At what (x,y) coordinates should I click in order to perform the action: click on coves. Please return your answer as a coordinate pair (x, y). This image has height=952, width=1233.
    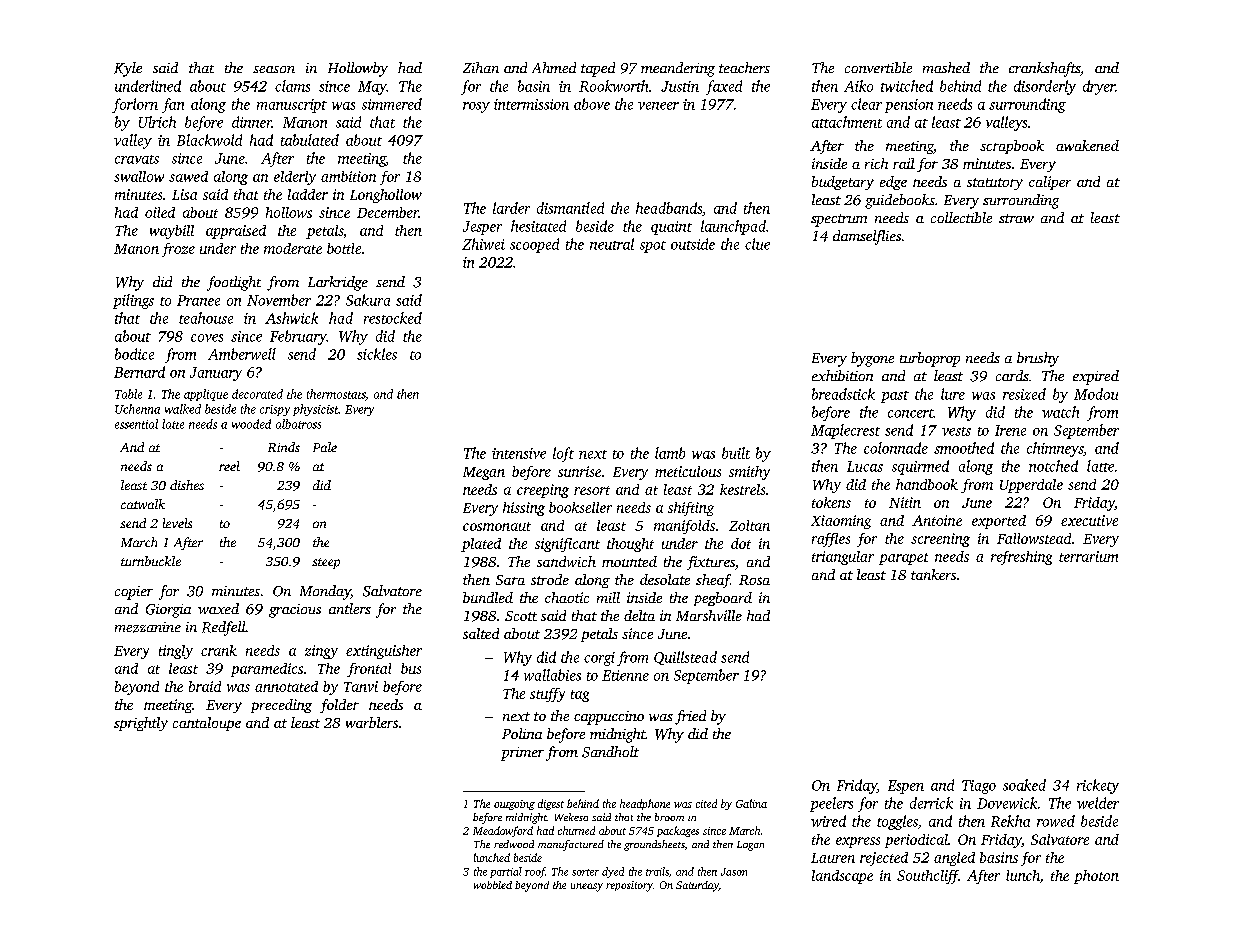
    Looking at the image, I should click on (207, 338).
